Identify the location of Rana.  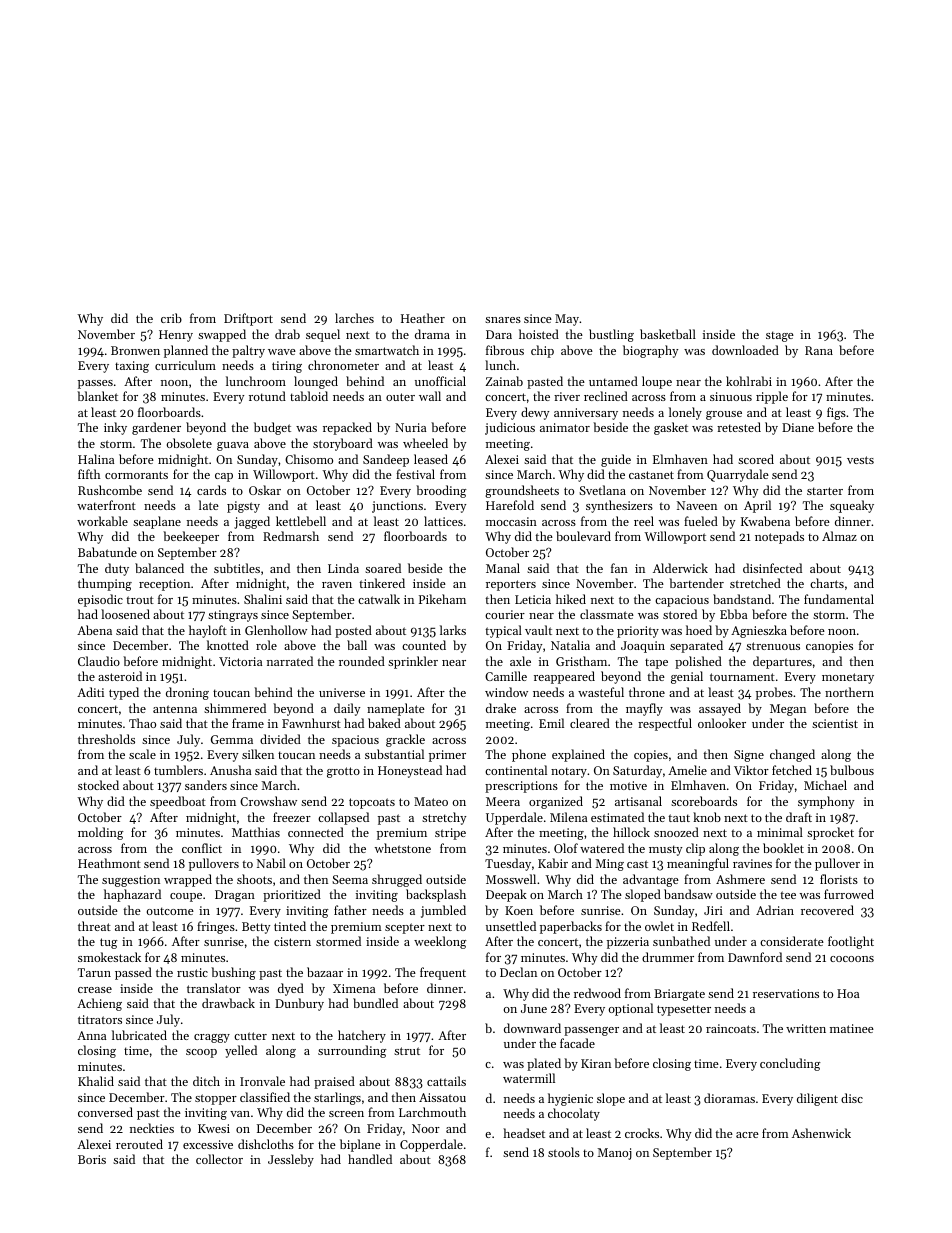
(819, 350).
